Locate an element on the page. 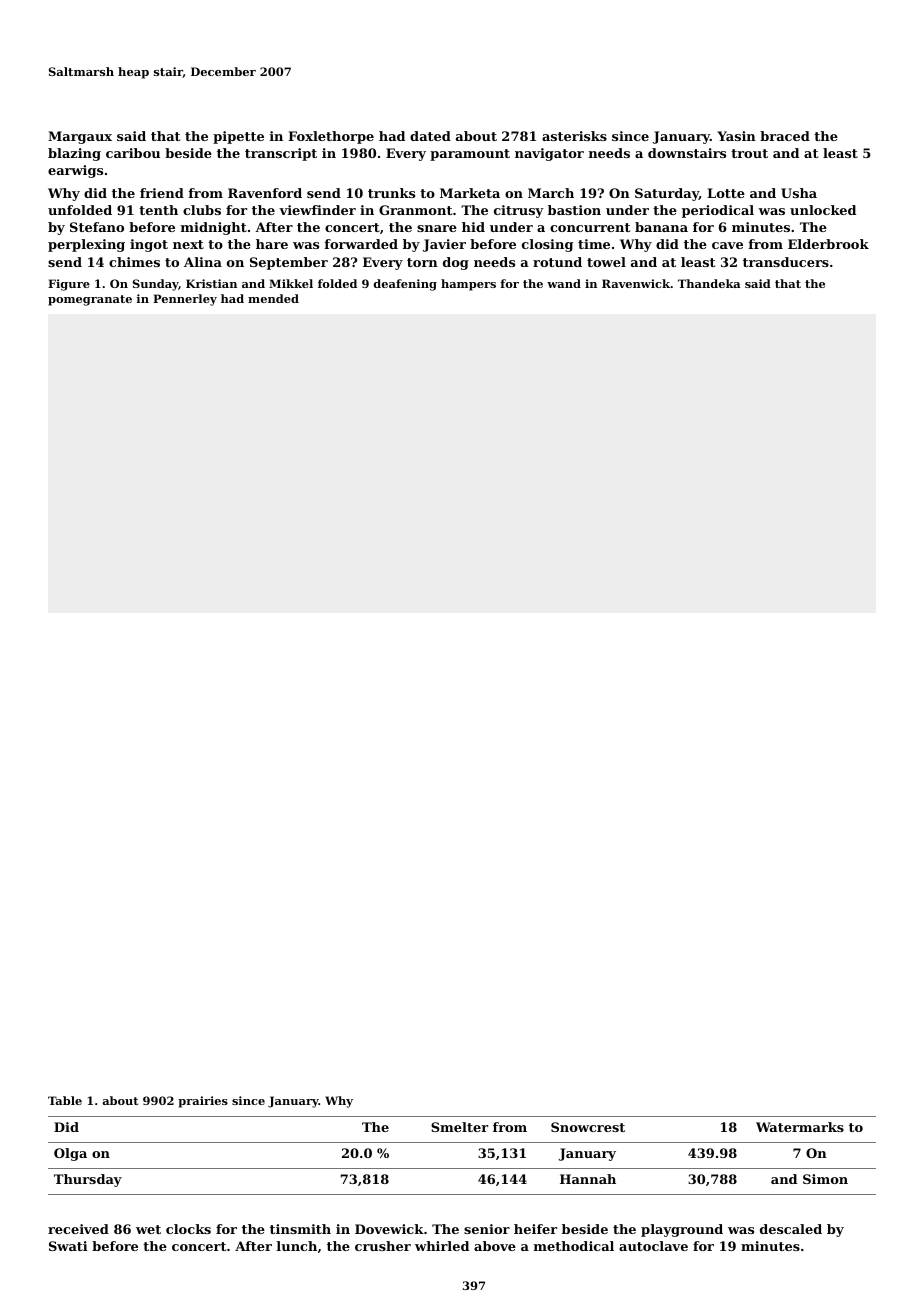 The image size is (924, 1314). Smelter is located at coordinates (459, 1127).
